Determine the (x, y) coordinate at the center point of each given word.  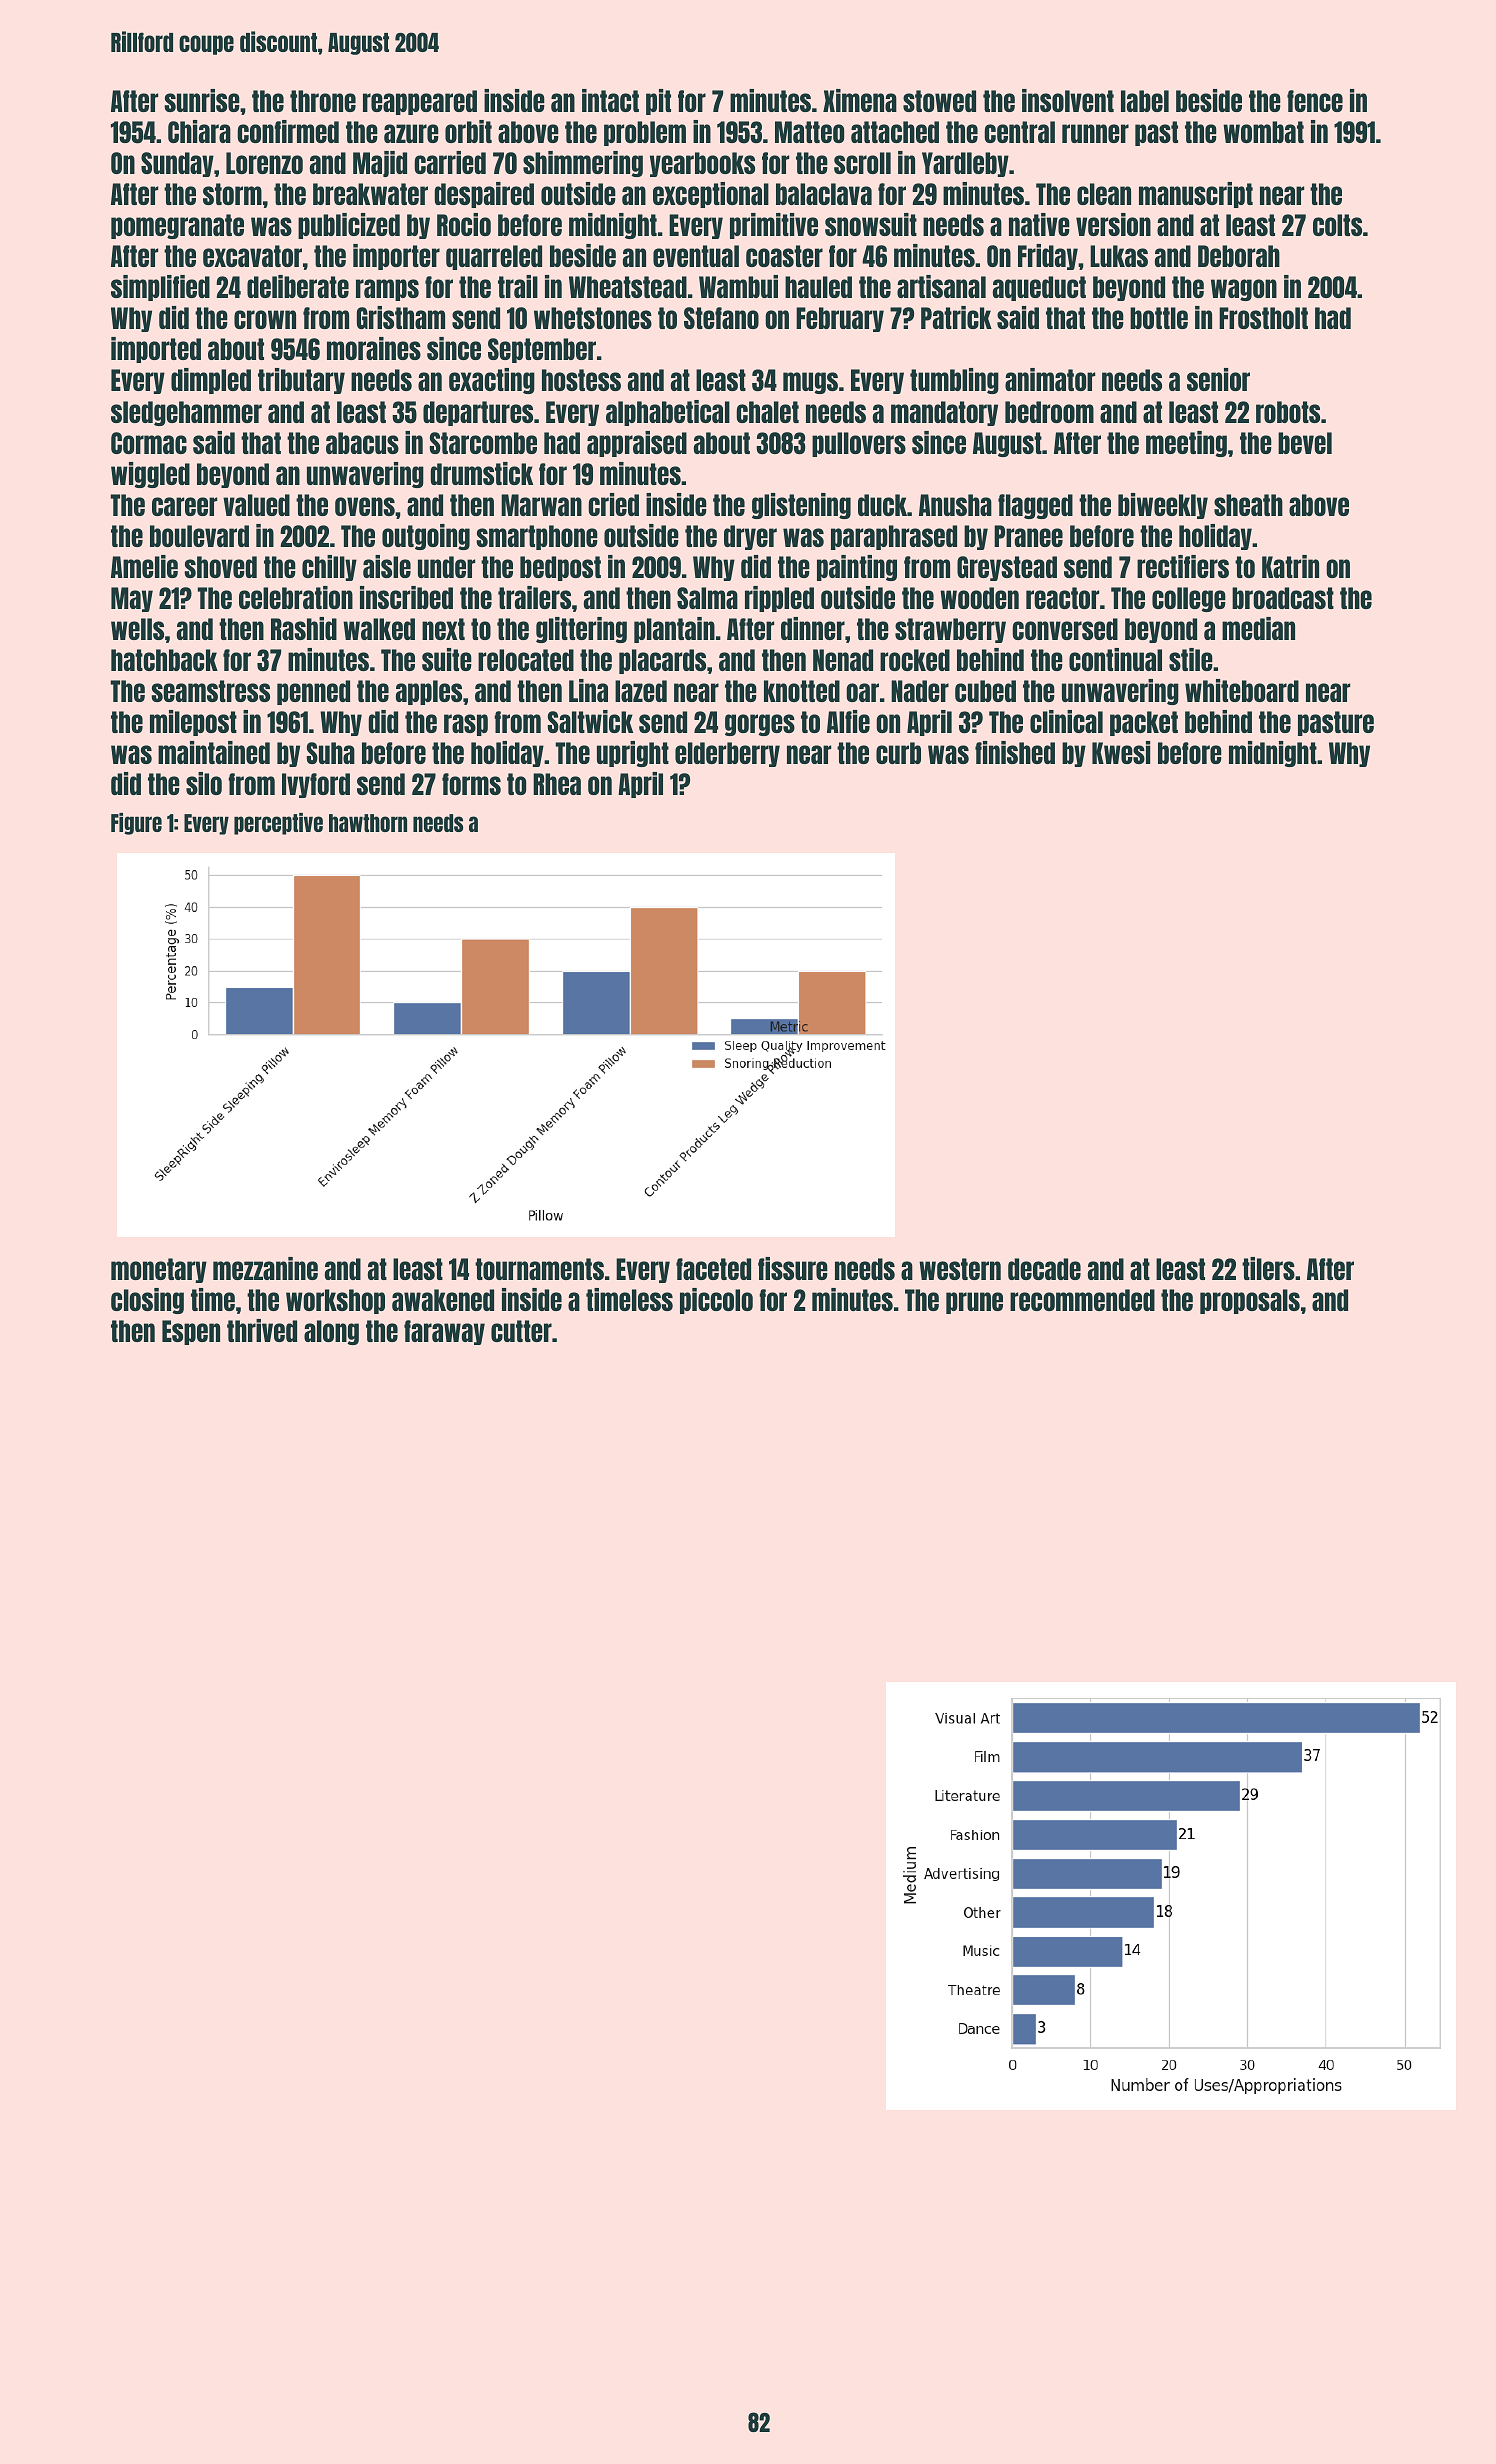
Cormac (149, 443)
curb (898, 753)
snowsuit (871, 224)
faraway (444, 1332)
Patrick (956, 317)
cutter (521, 1331)
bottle (1159, 318)
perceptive (278, 824)
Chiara (199, 131)
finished (1015, 752)
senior (1218, 379)
